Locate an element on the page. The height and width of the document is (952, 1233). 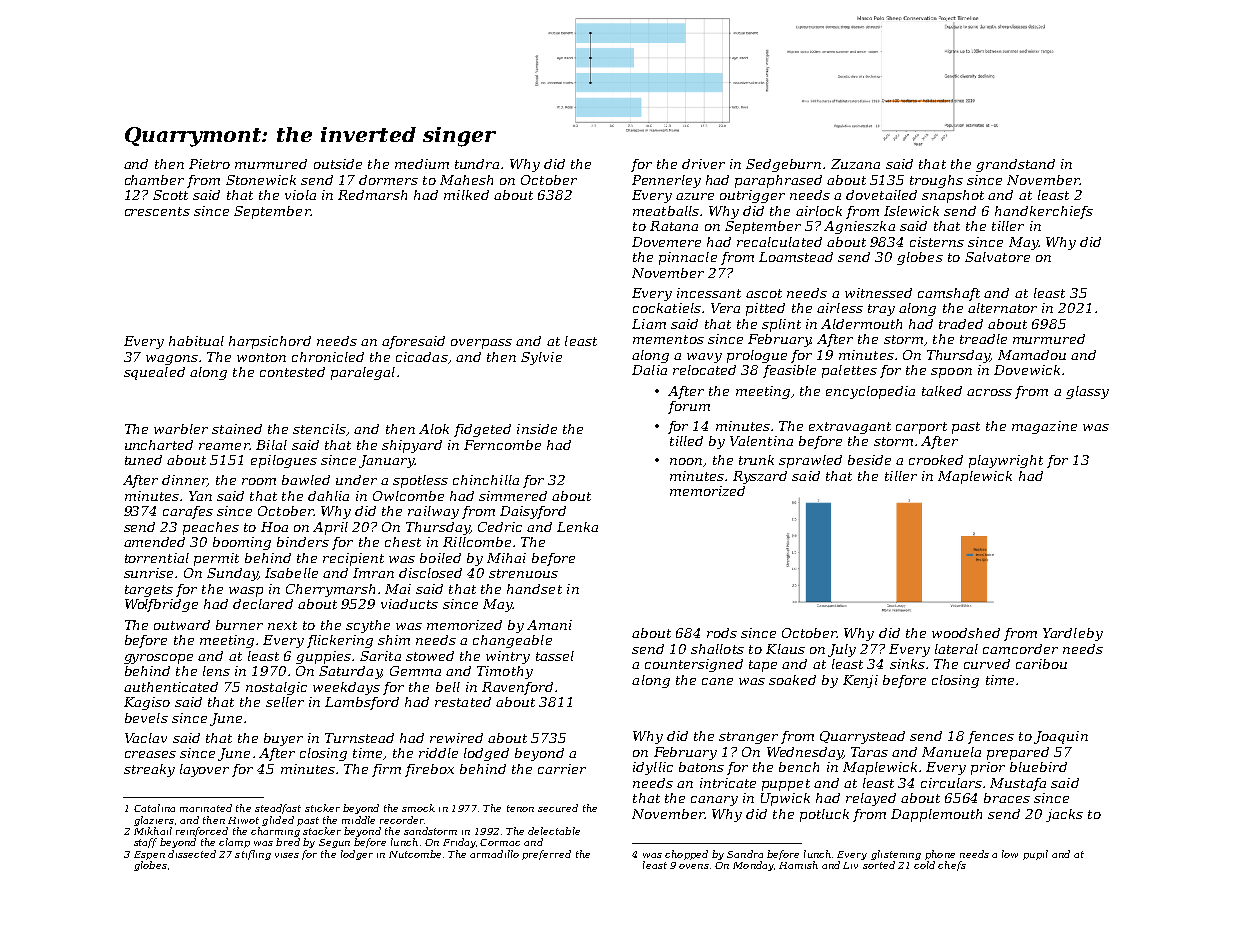
habitual is located at coordinates (196, 341).
